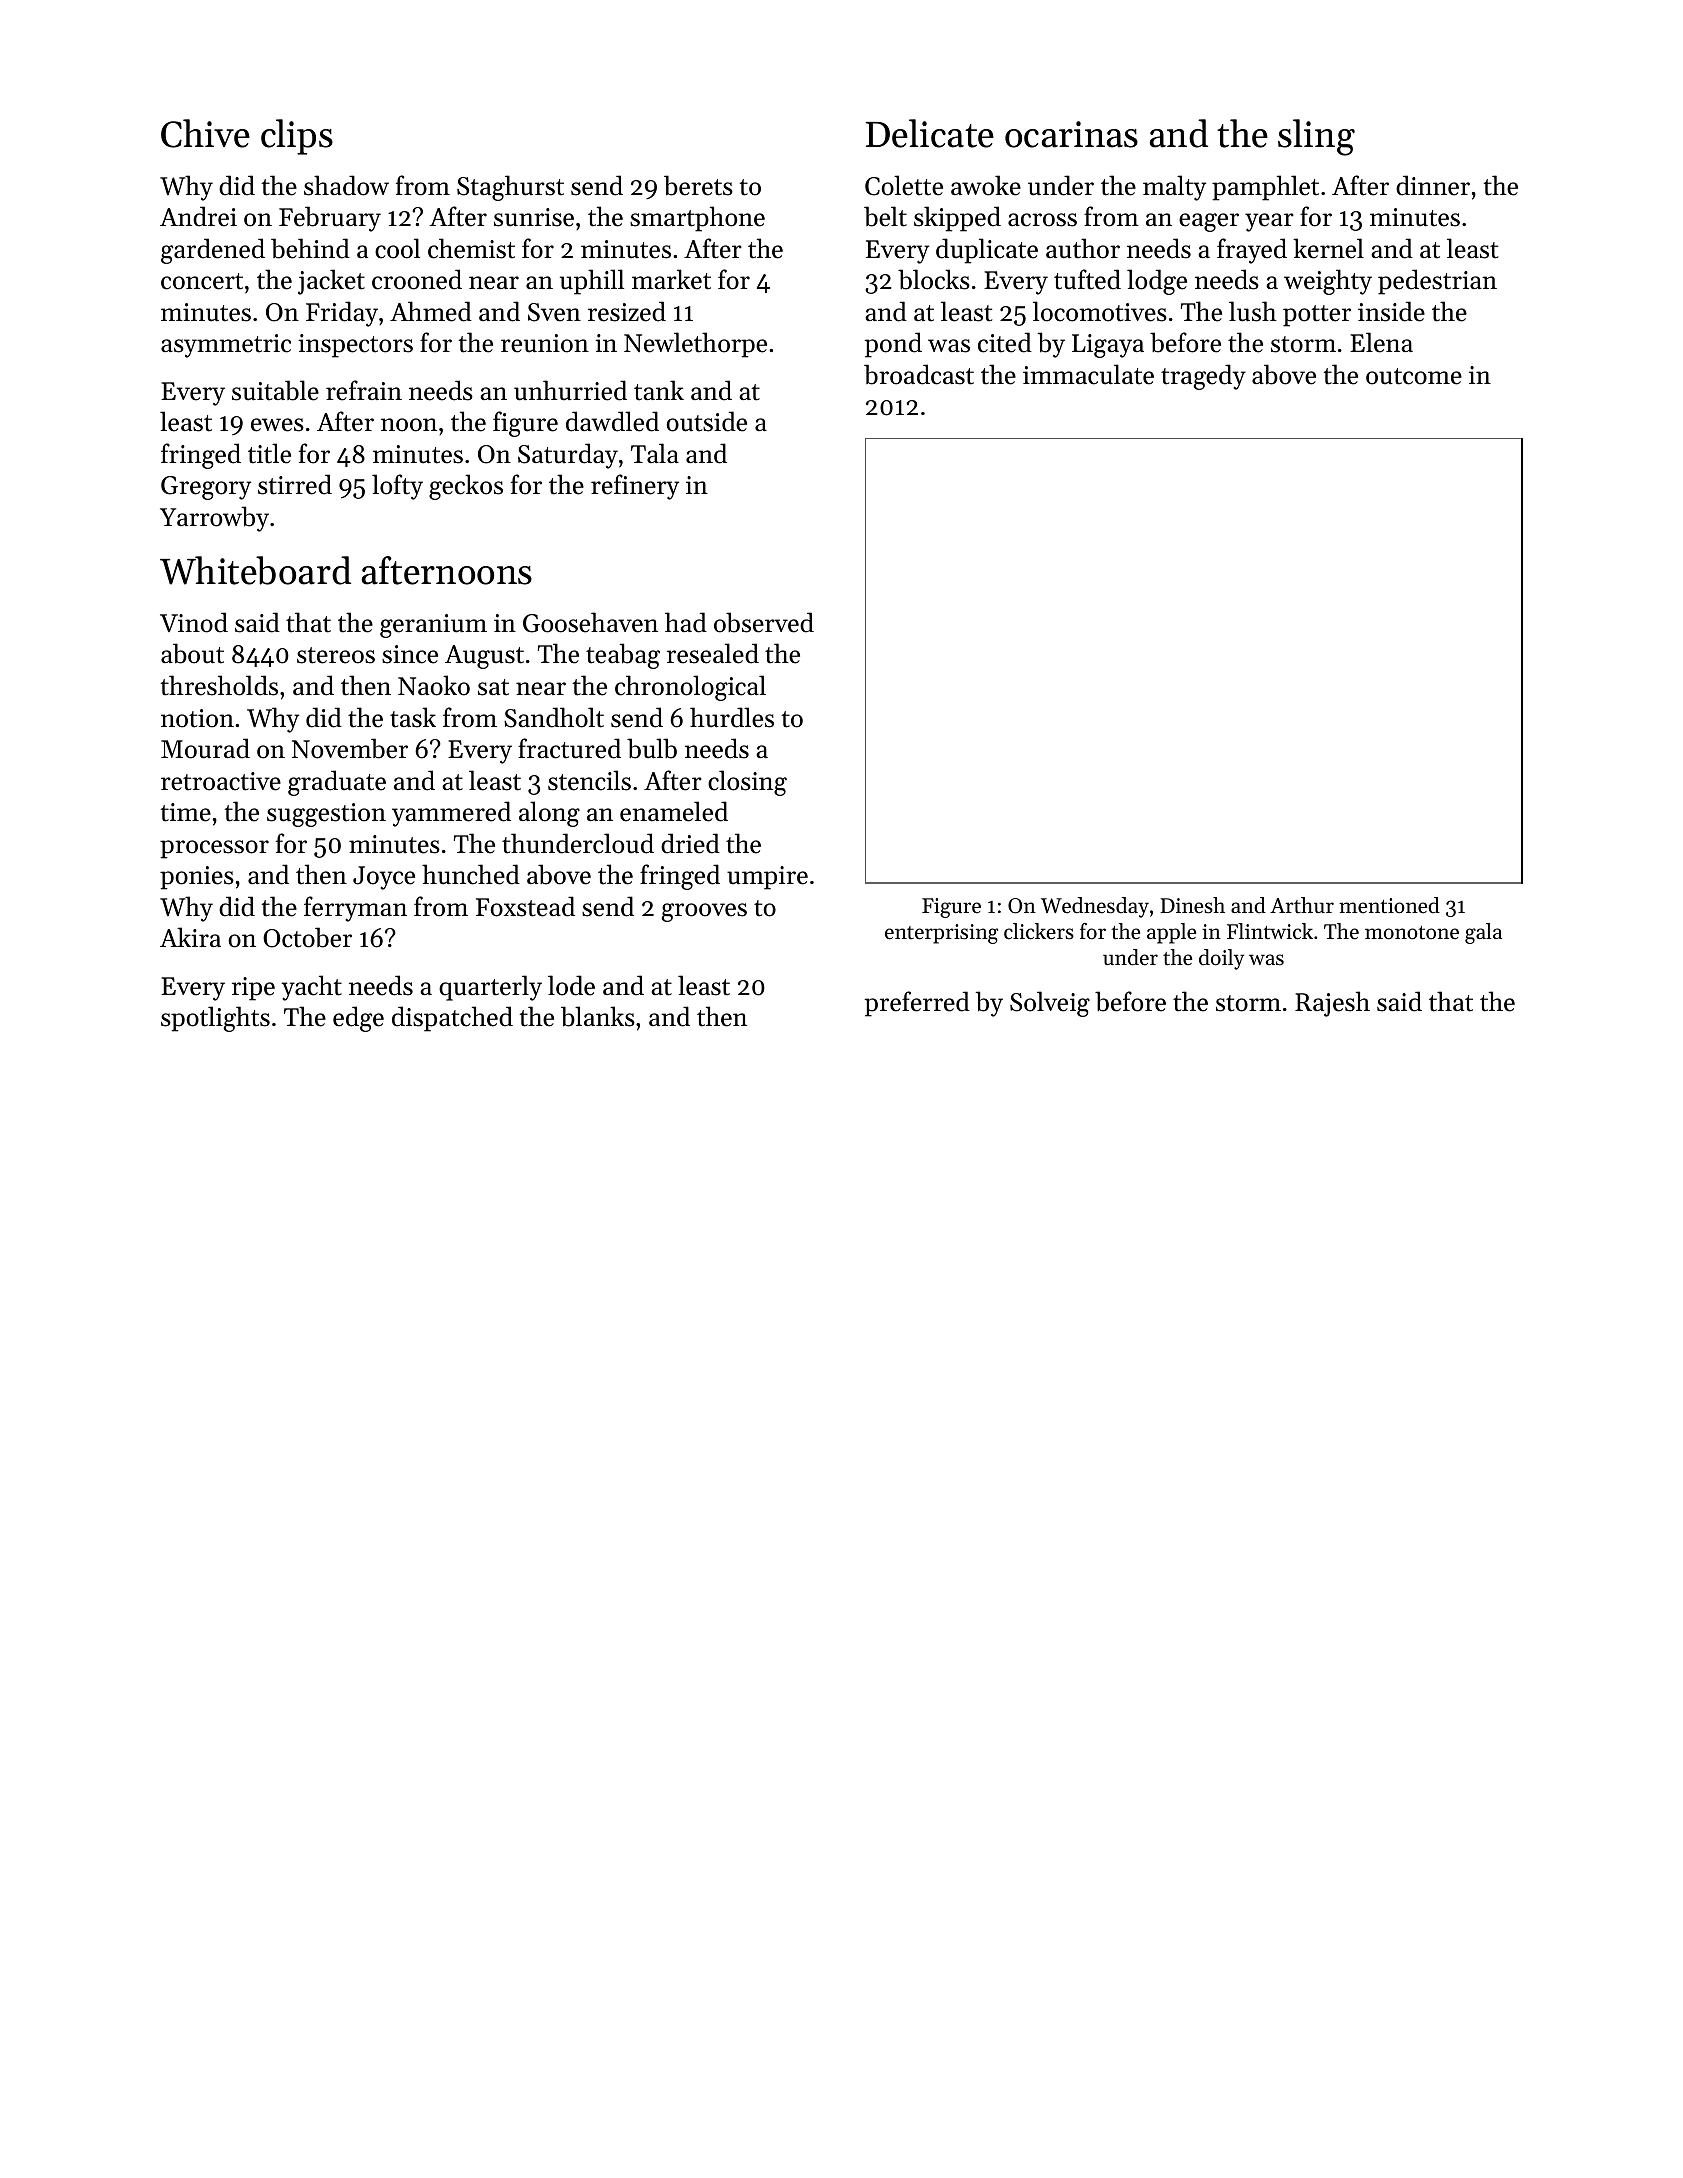  I want to click on tragedy, so click(1203, 377).
